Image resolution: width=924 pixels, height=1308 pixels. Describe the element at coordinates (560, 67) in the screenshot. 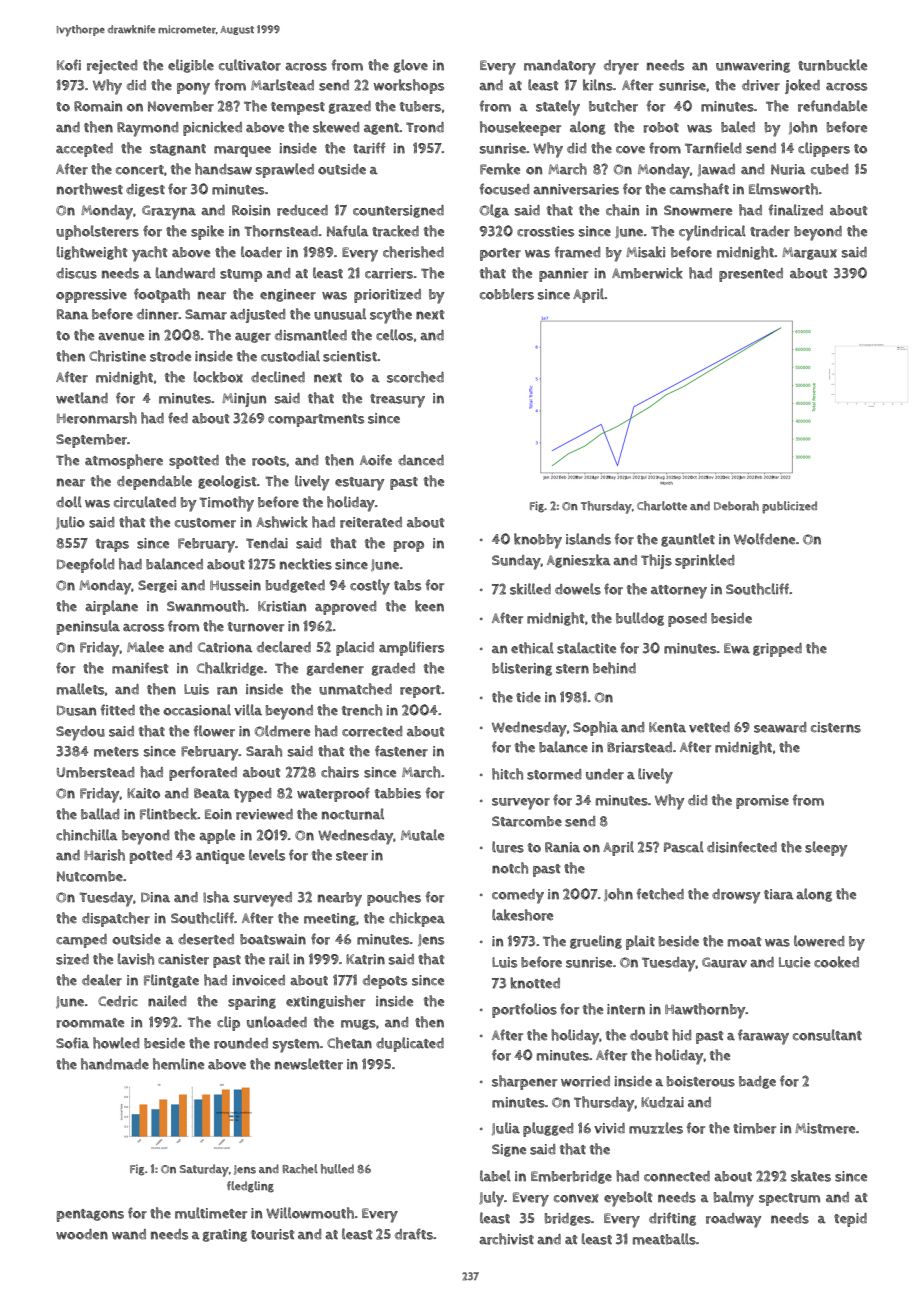

I see `mandatory` at that location.
